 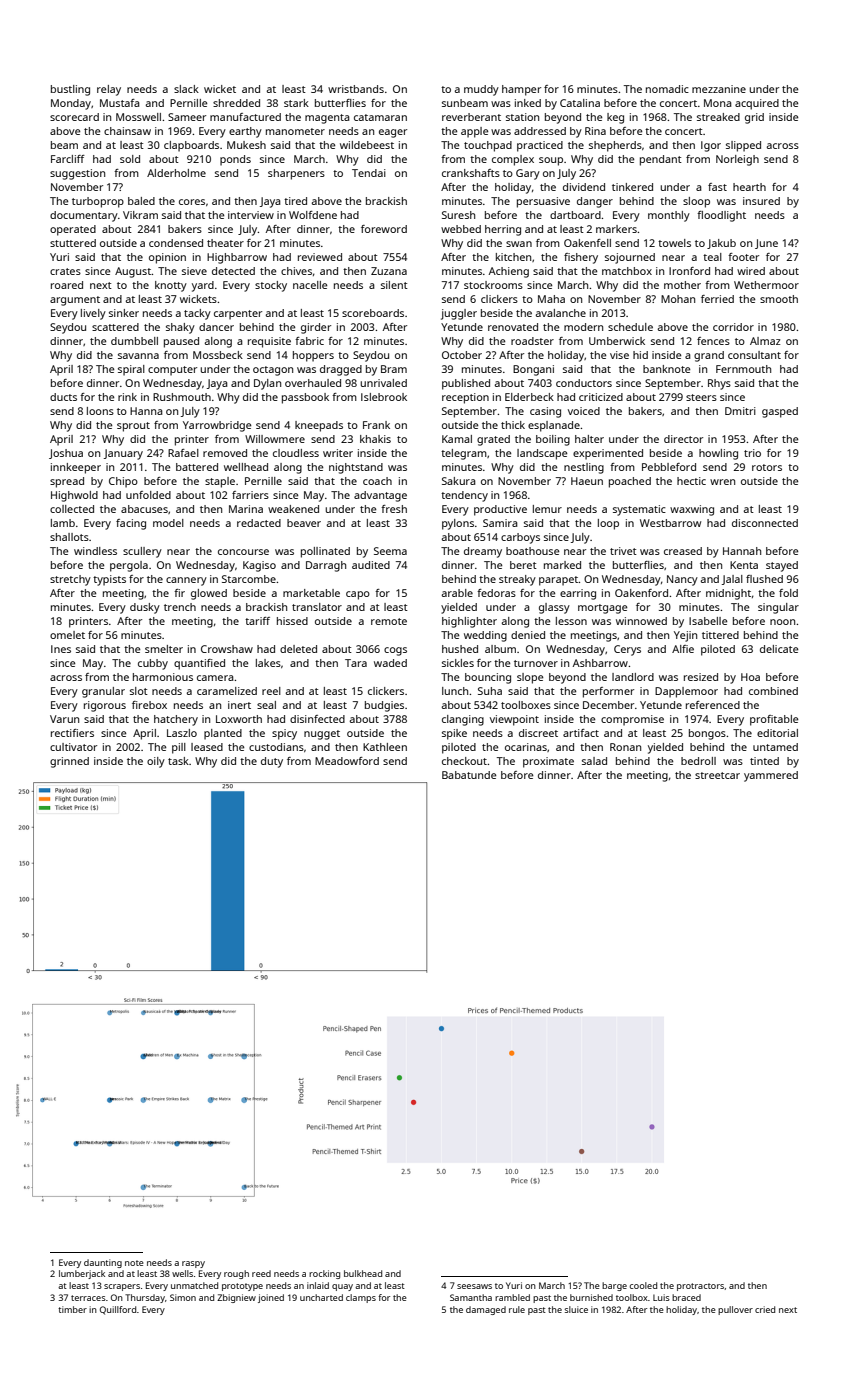 What do you see at coordinates (347, 761) in the document?
I see `Meadowford` at bounding box center [347, 761].
